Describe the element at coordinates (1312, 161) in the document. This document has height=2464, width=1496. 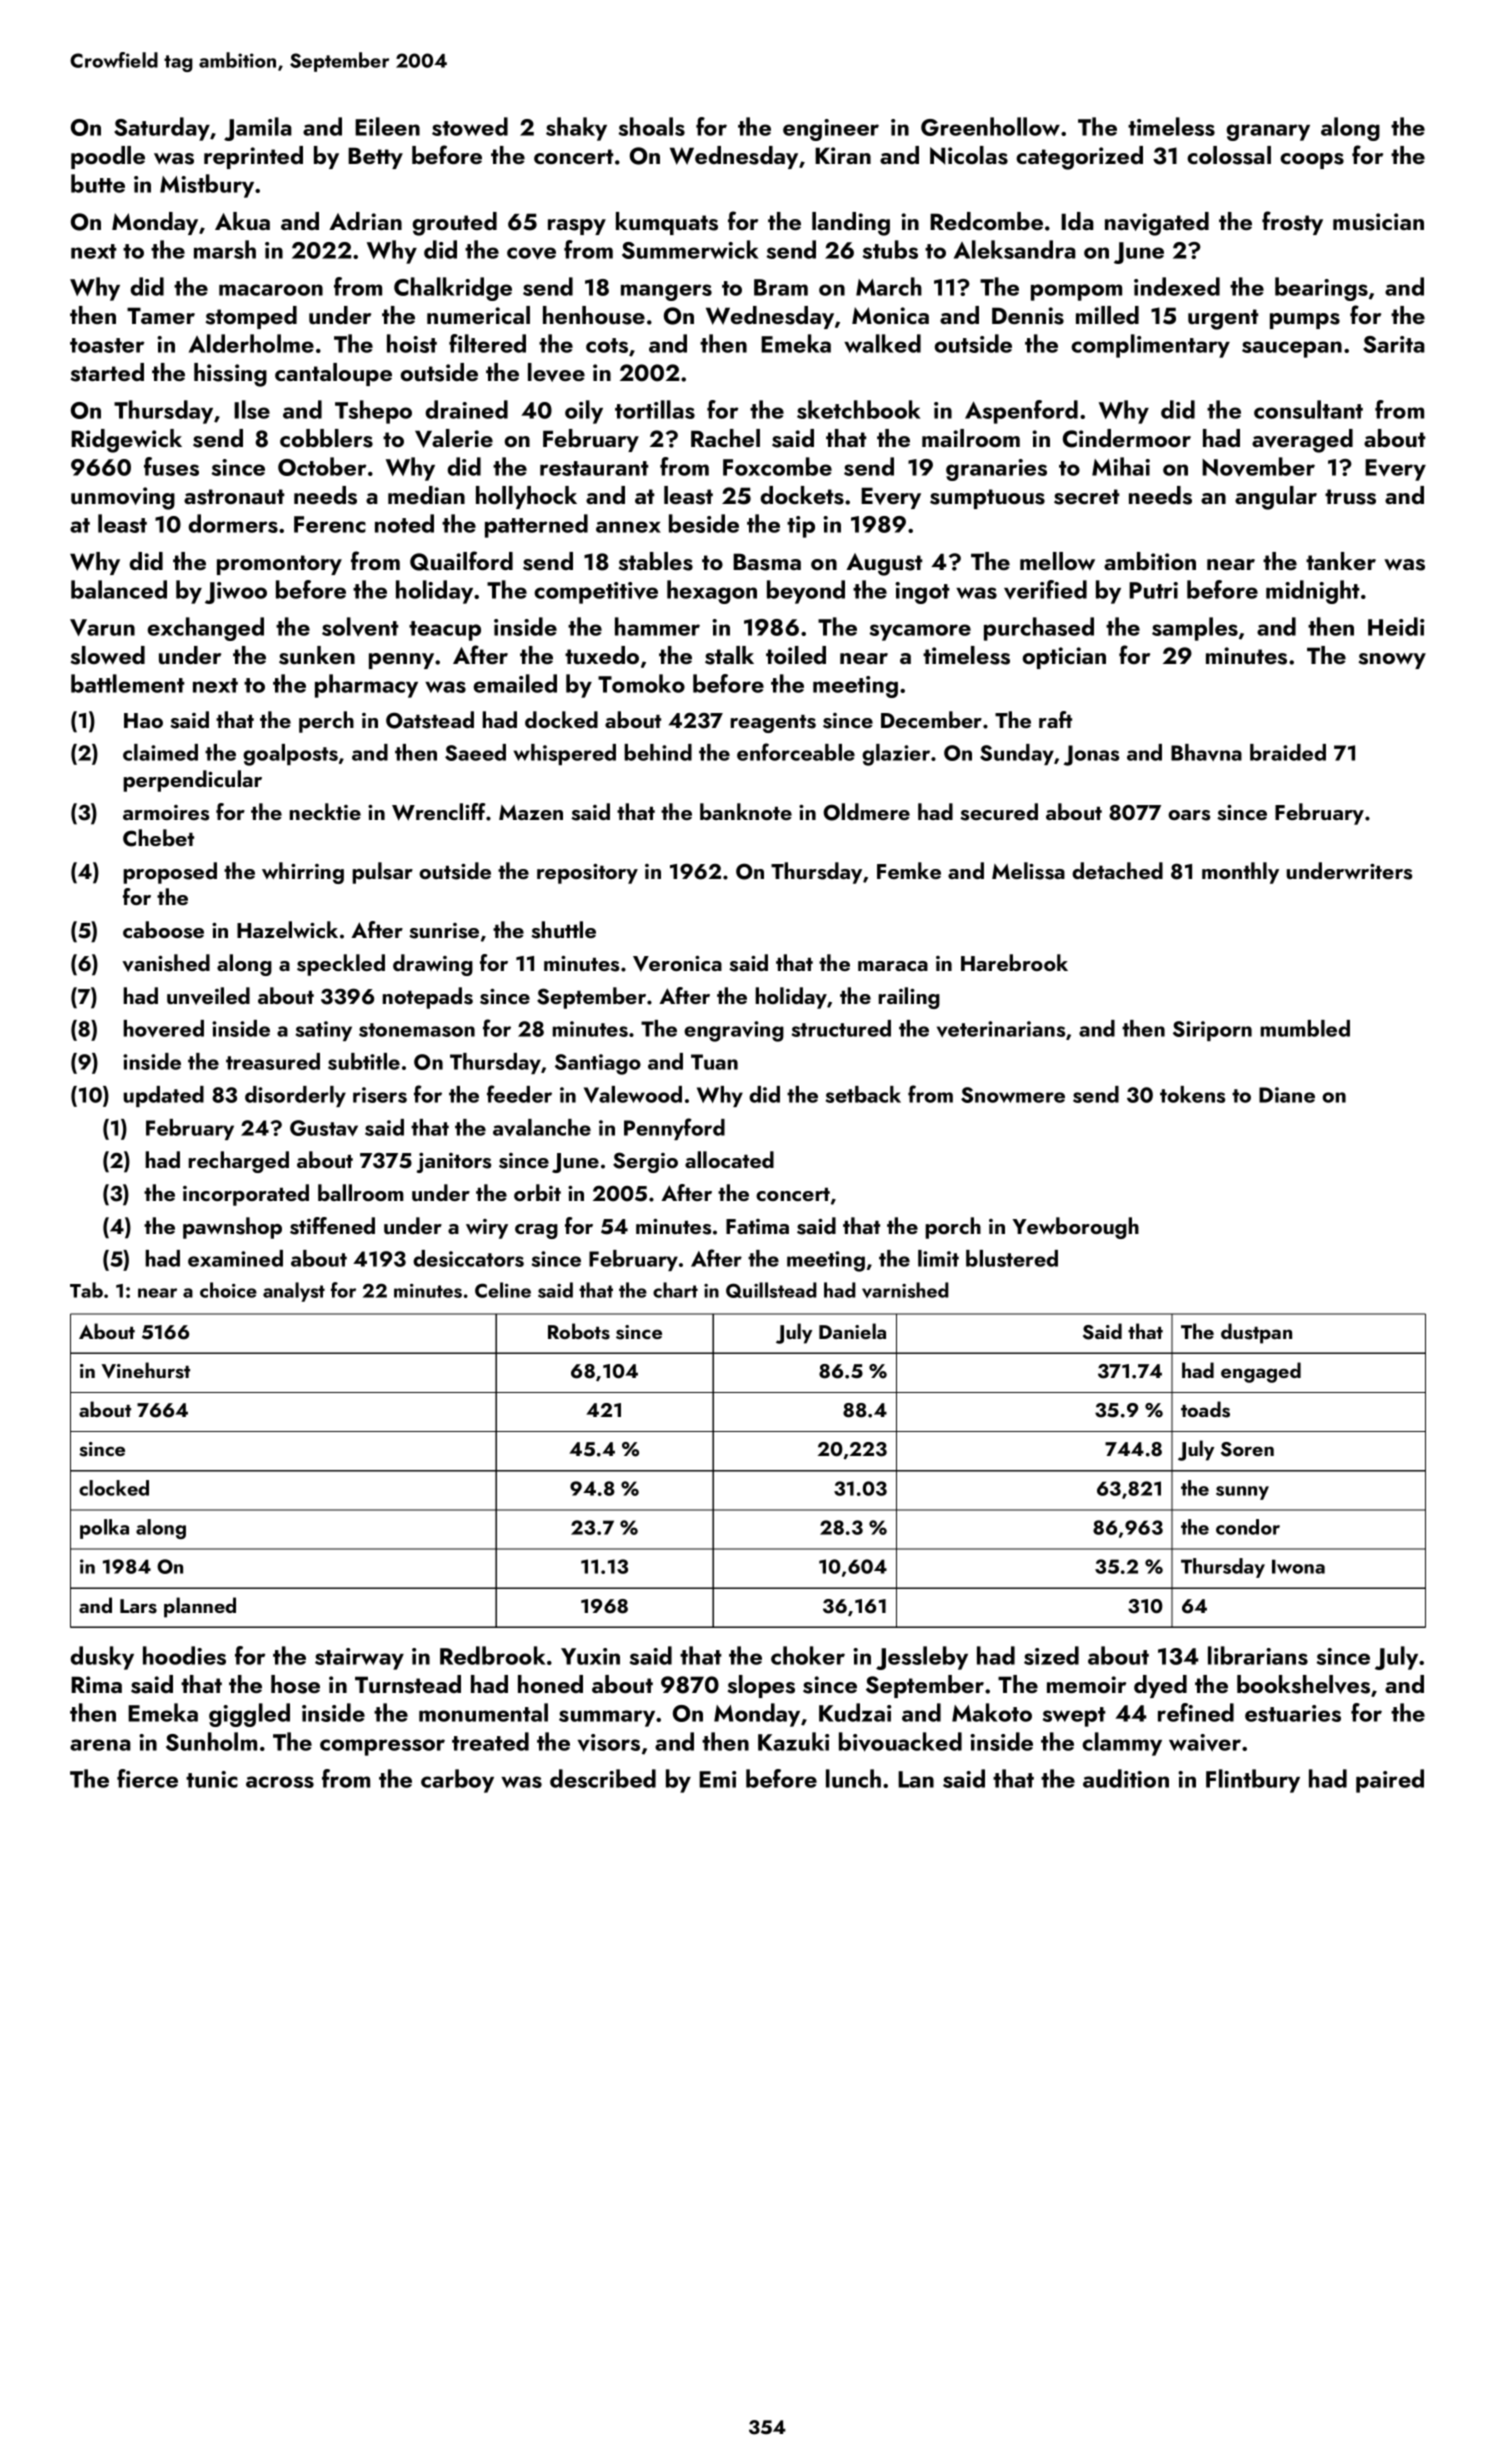
I see `coops` at that location.
